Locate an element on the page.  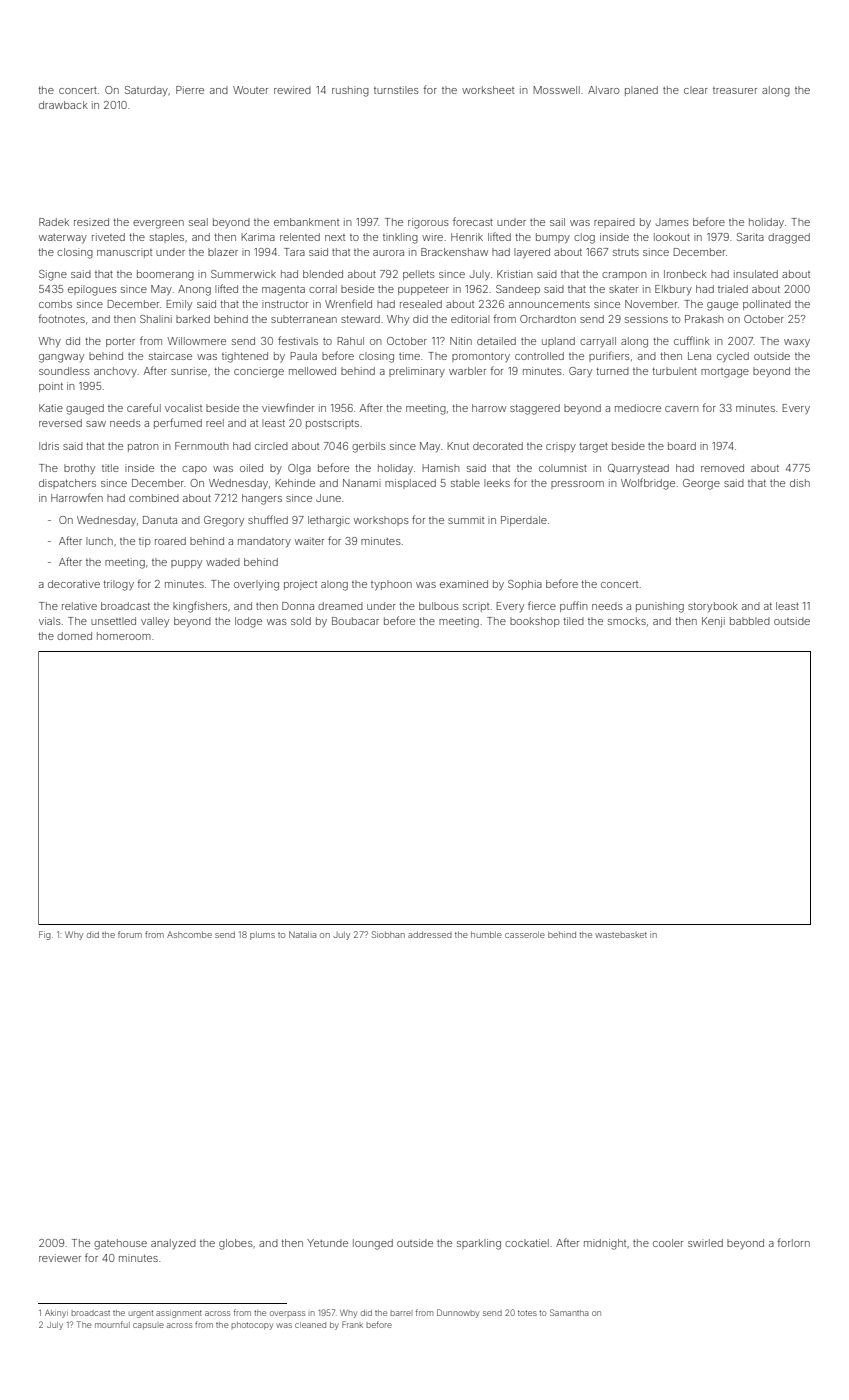
midnight is located at coordinates (605, 1244).
